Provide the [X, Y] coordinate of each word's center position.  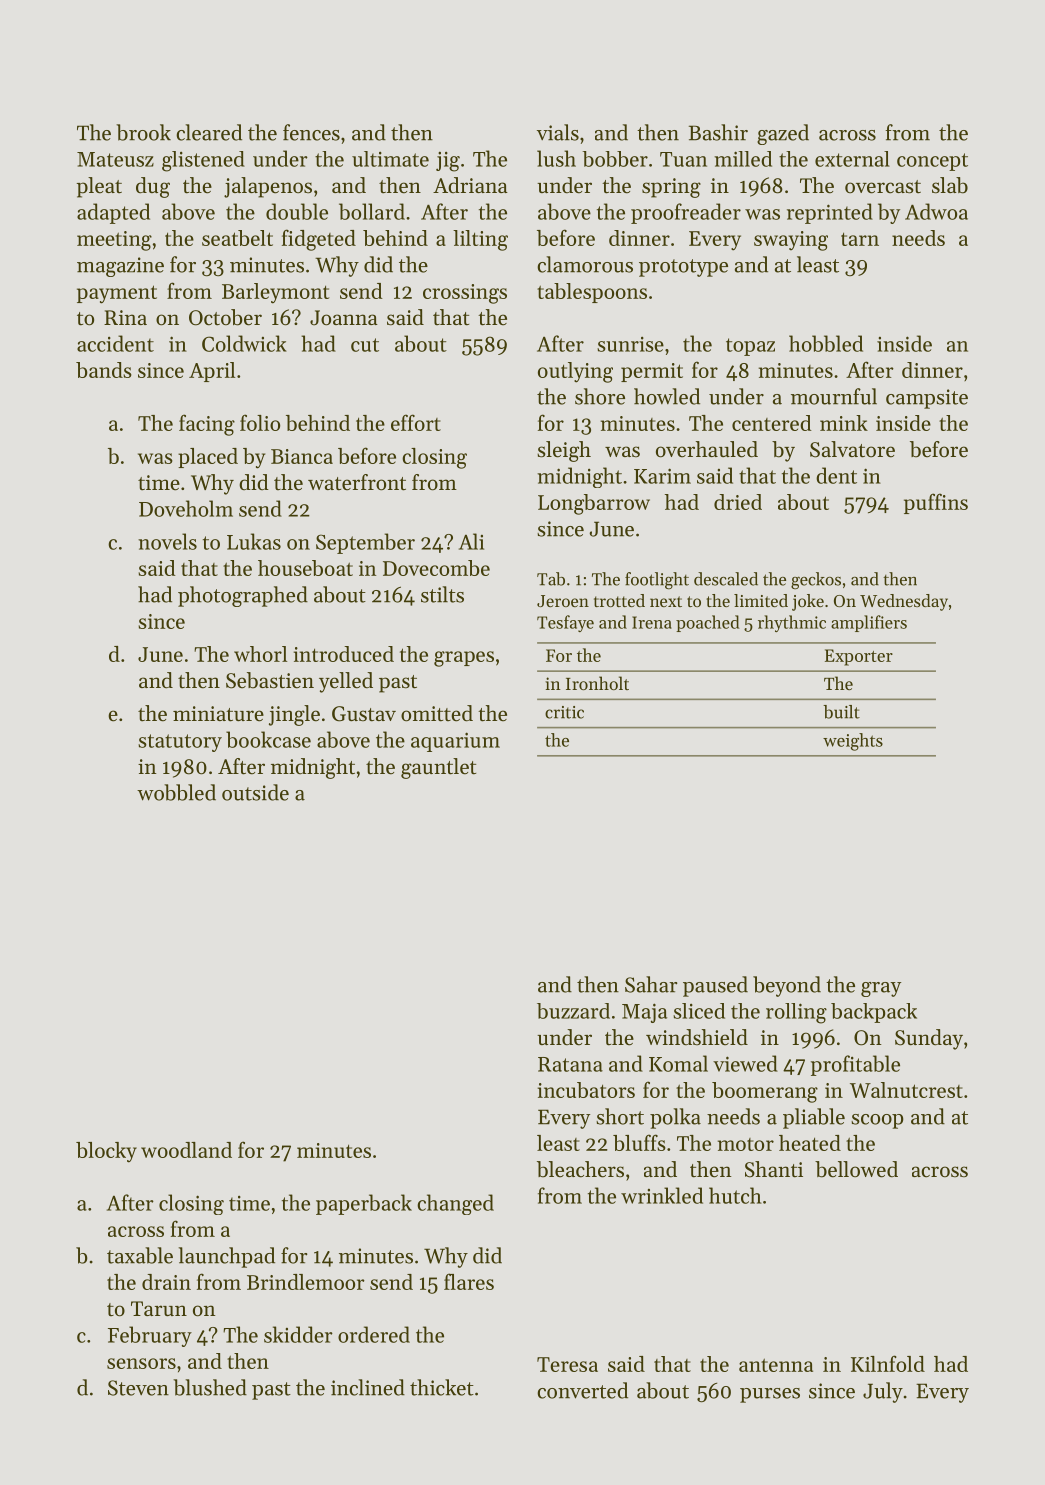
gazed [783, 134]
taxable [140, 1255]
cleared [209, 132]
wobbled [176, 792]
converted [582, 1390]
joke [808, 602]
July [883, 1392]
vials [558, 132]
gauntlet [438, 768]
